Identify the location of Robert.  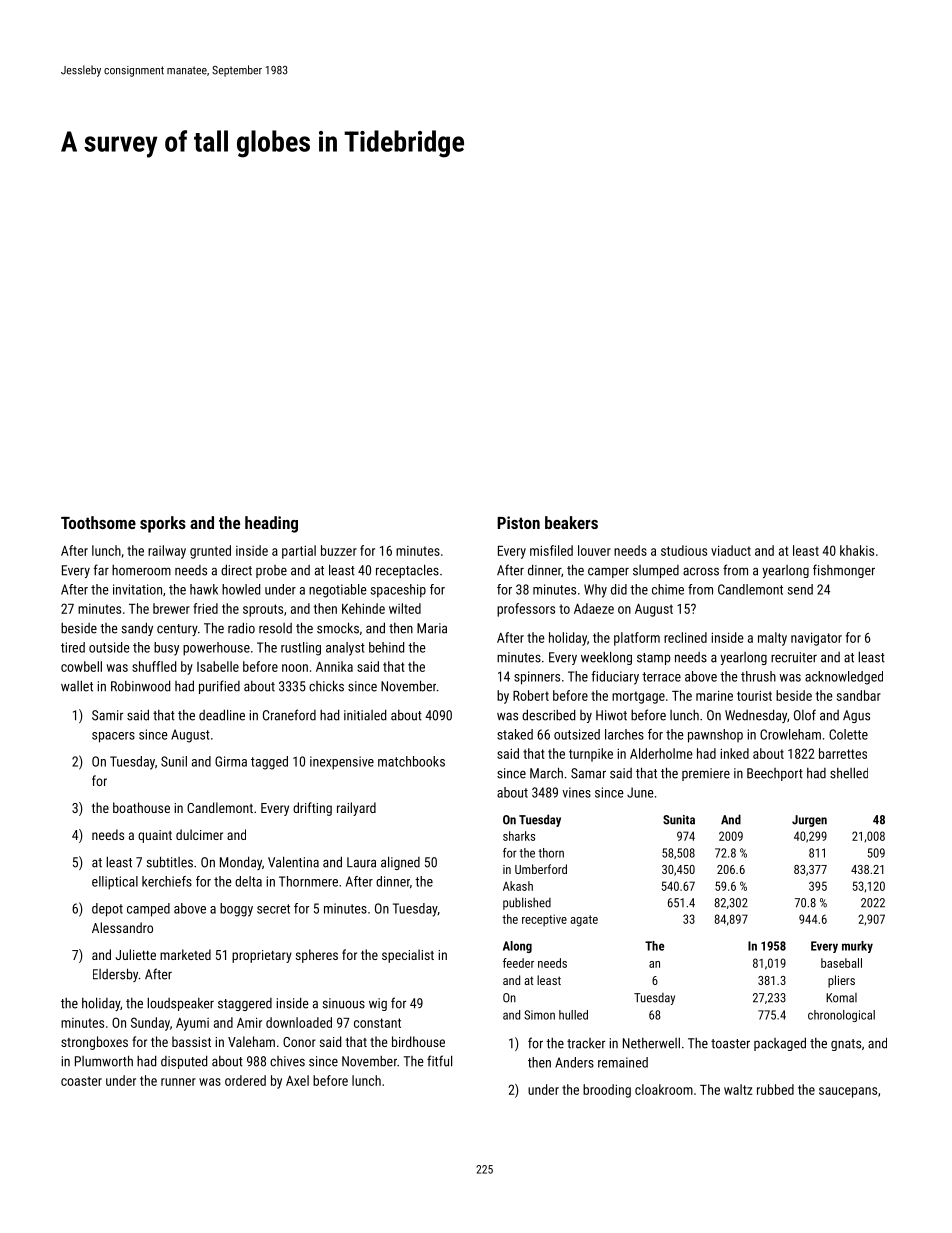
(531, 695).
